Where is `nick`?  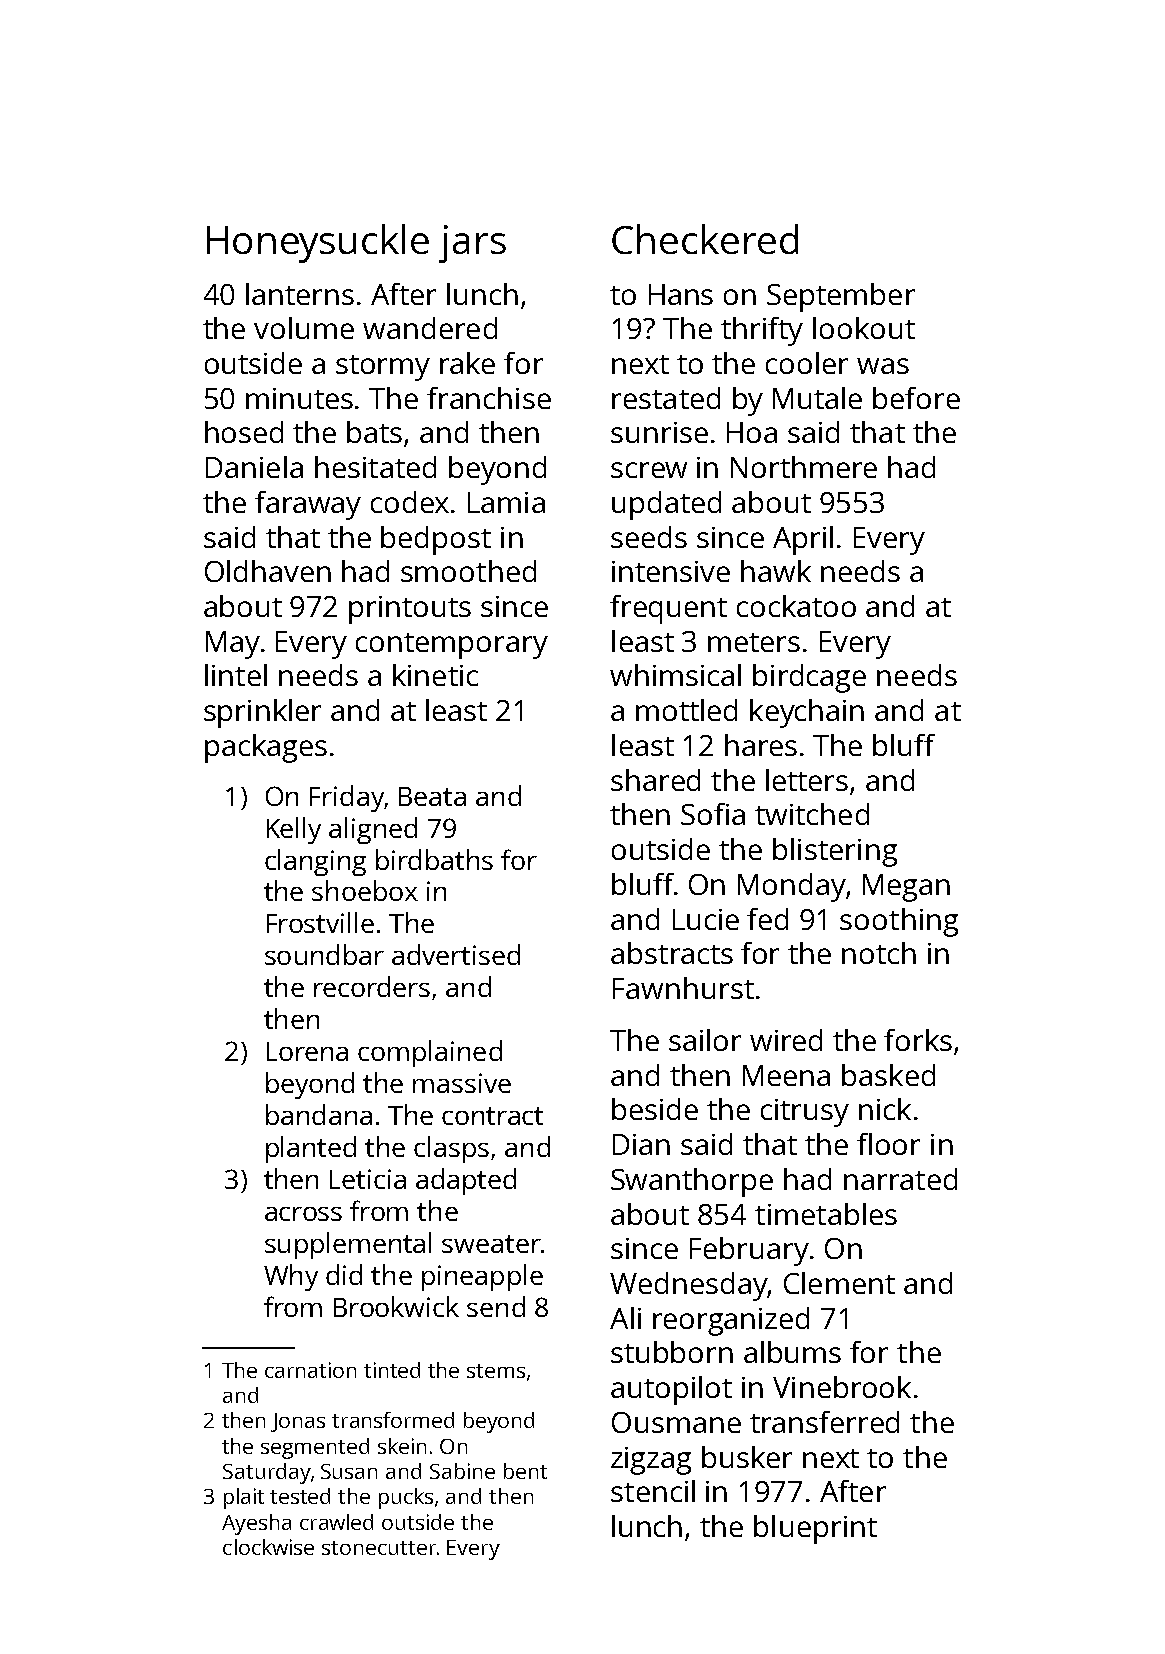
nick is located at coordinates (885, 1109).
